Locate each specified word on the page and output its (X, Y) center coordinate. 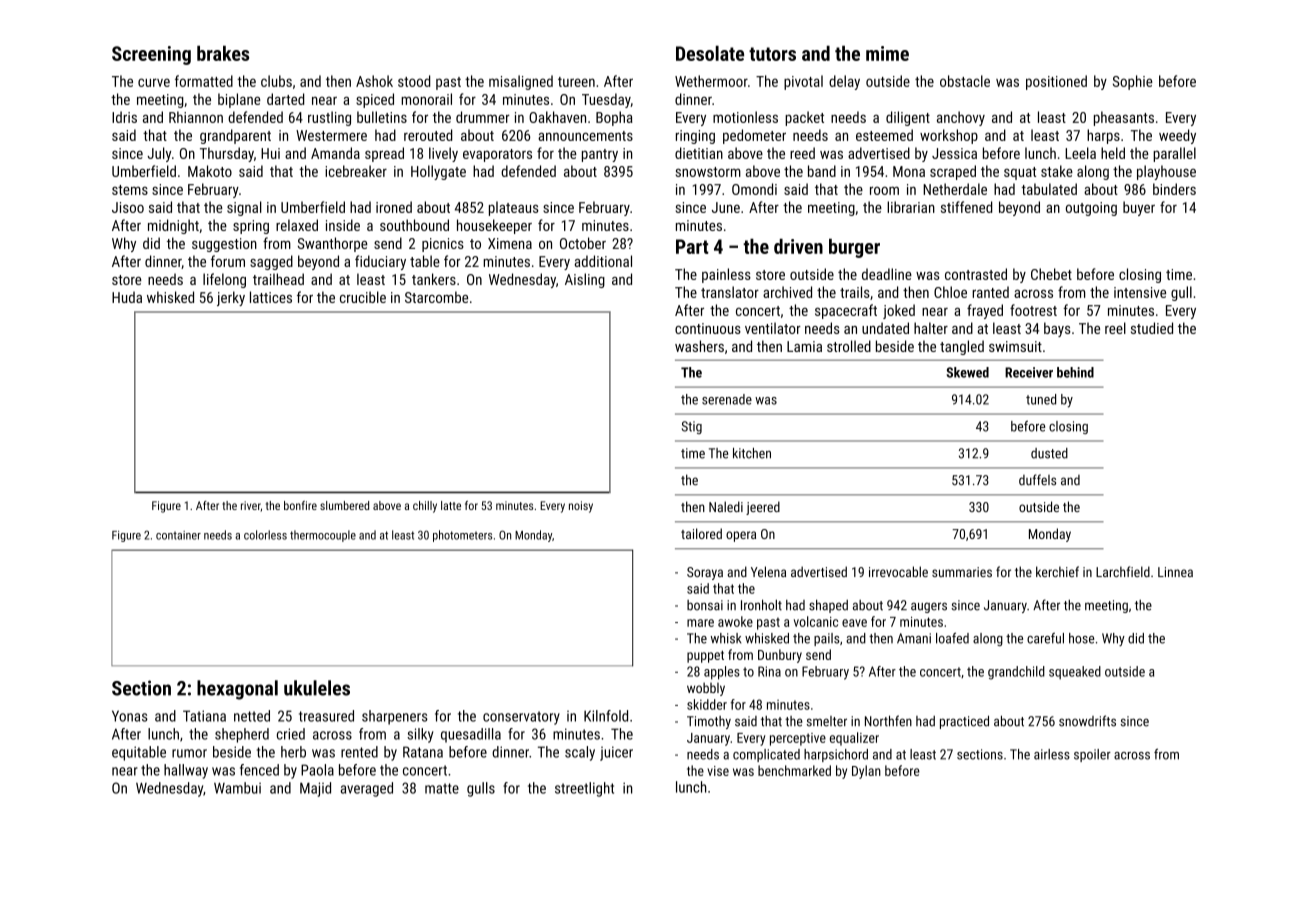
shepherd (242, 735)
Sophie (1132, 82)
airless (1052, 754)
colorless (265, 535)
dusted (1049, 453)
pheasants (1124, 118)
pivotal (803, 82)
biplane (239, 100)
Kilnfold (606, 716)
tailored (701, 533)
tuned (1041, 399)
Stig (692, 427)
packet (804, 118)
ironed (394, 207)
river (251, 506)
